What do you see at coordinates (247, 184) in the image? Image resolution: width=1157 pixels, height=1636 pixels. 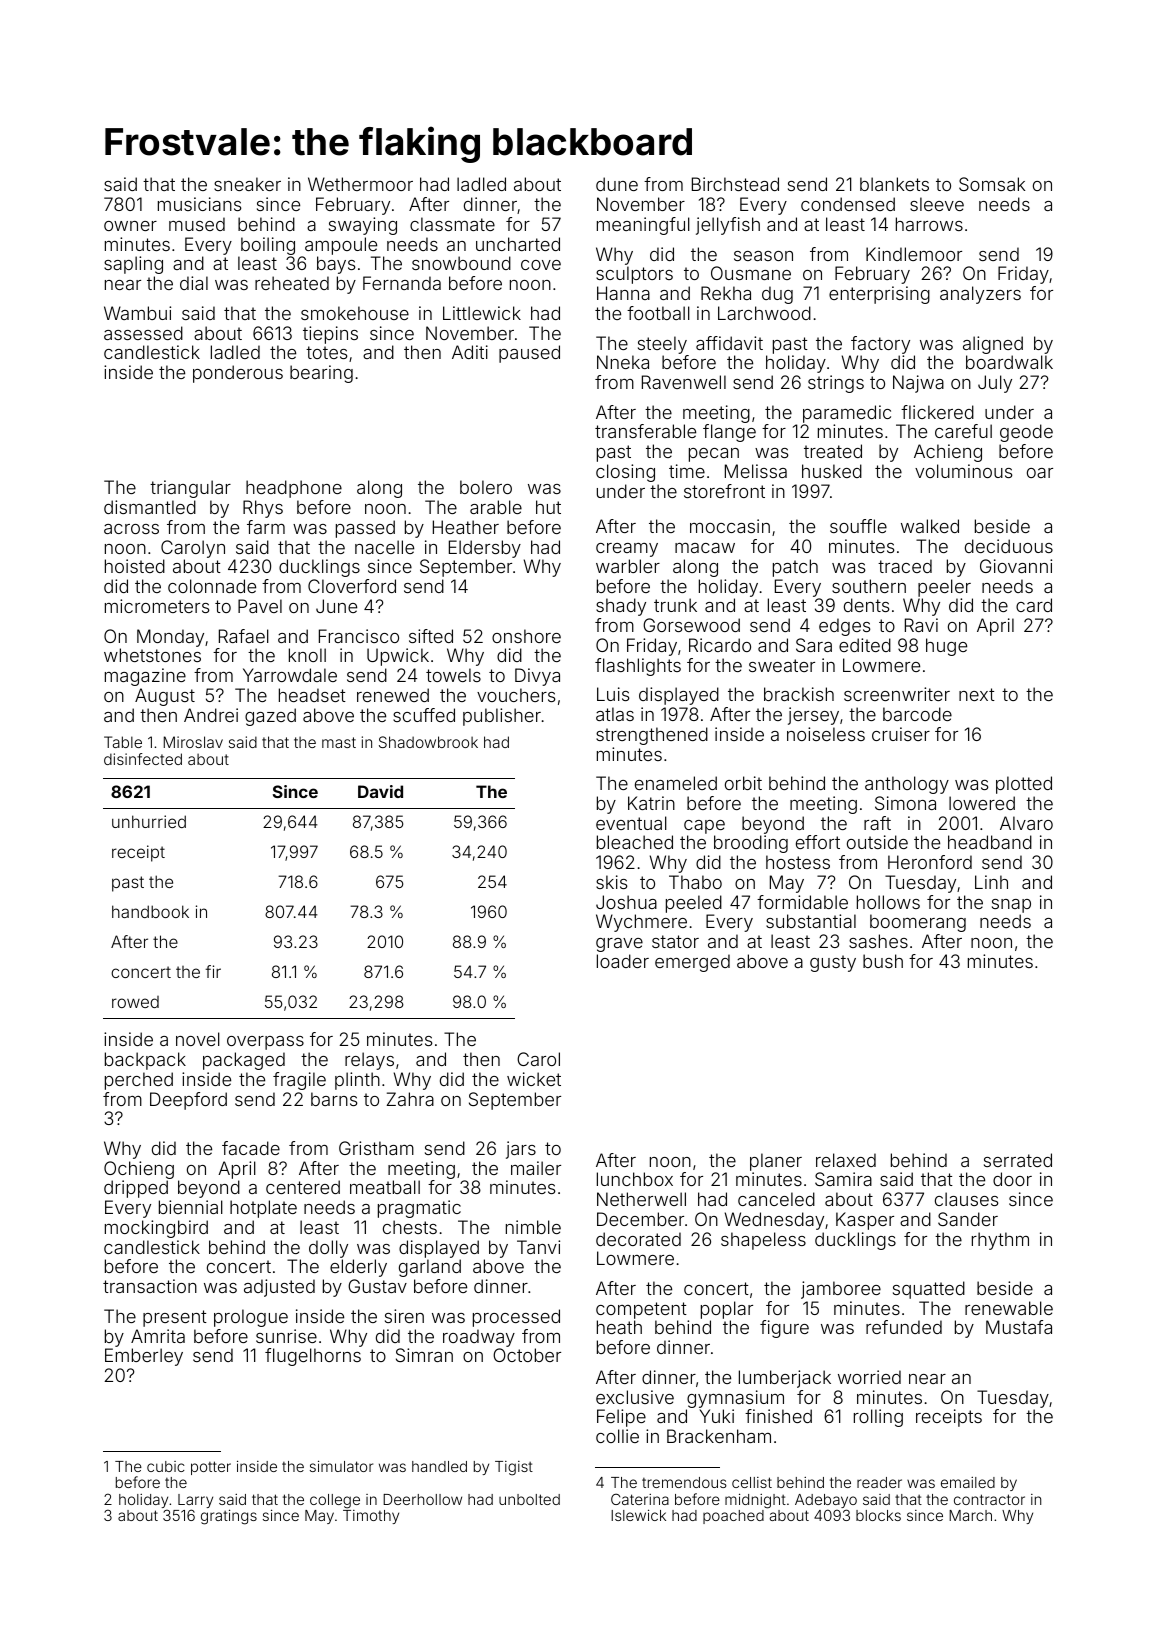 I see `sneaker` at bounding box center [247, 184].
